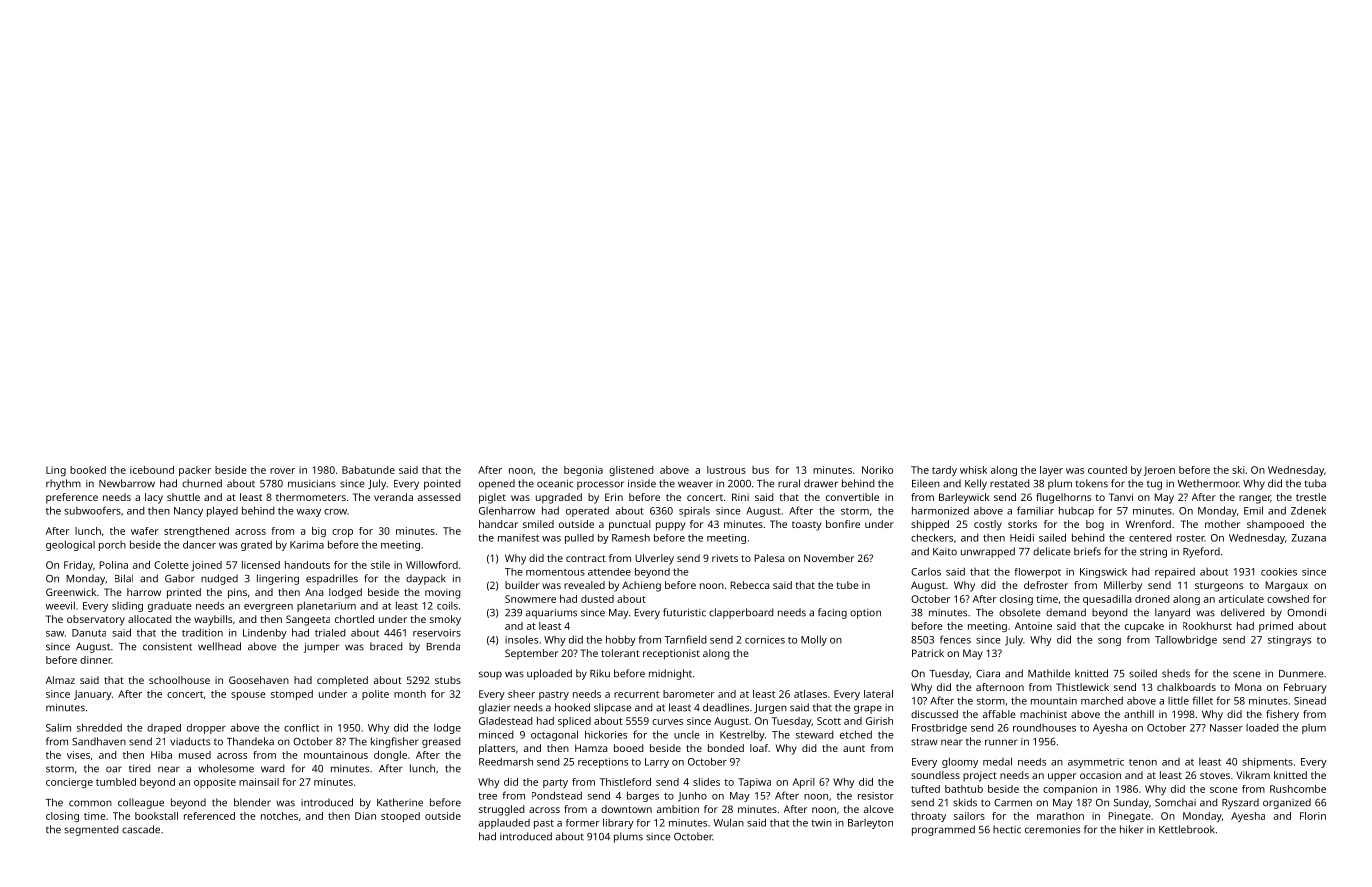 Image resolution: width=1372 pixels, height=887 pixels. I want to click on roundhouses, so click(1044, 727).
